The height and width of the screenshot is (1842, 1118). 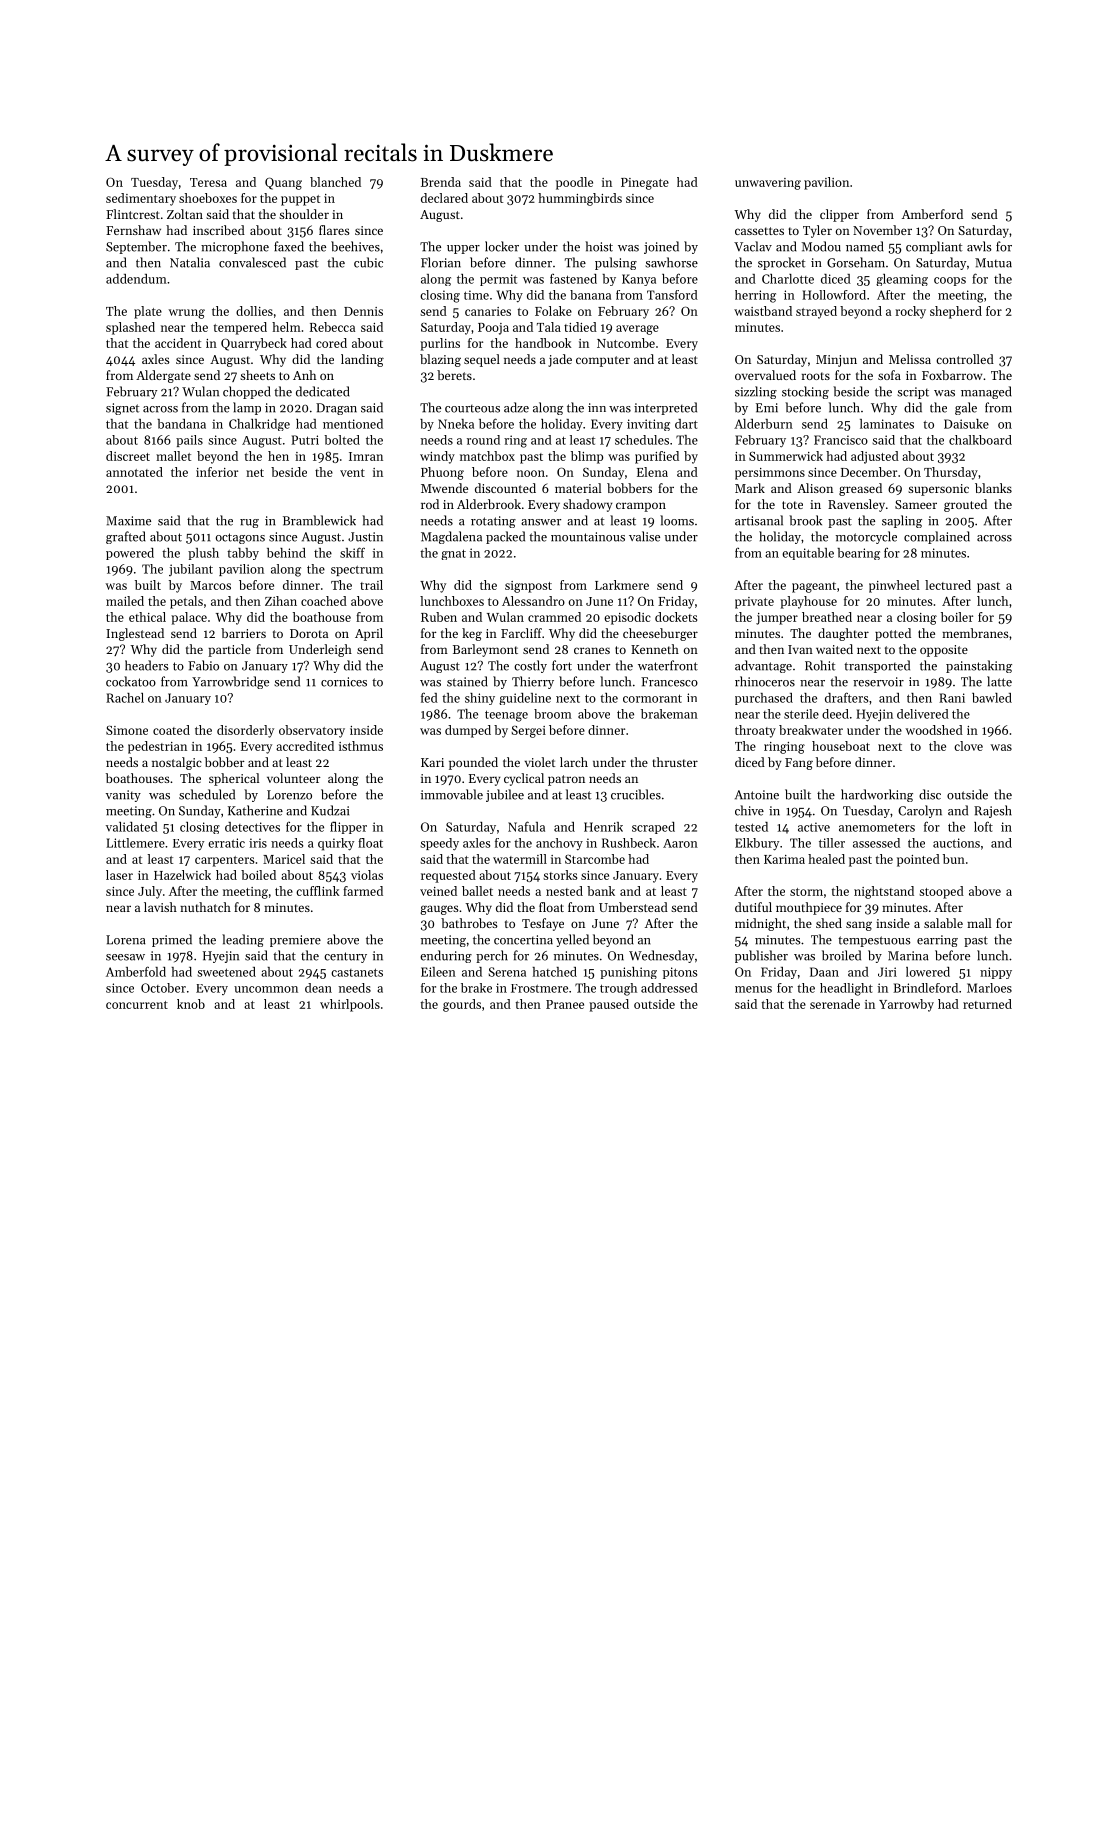 I want to click on rod, so click(x=430, y=504).
